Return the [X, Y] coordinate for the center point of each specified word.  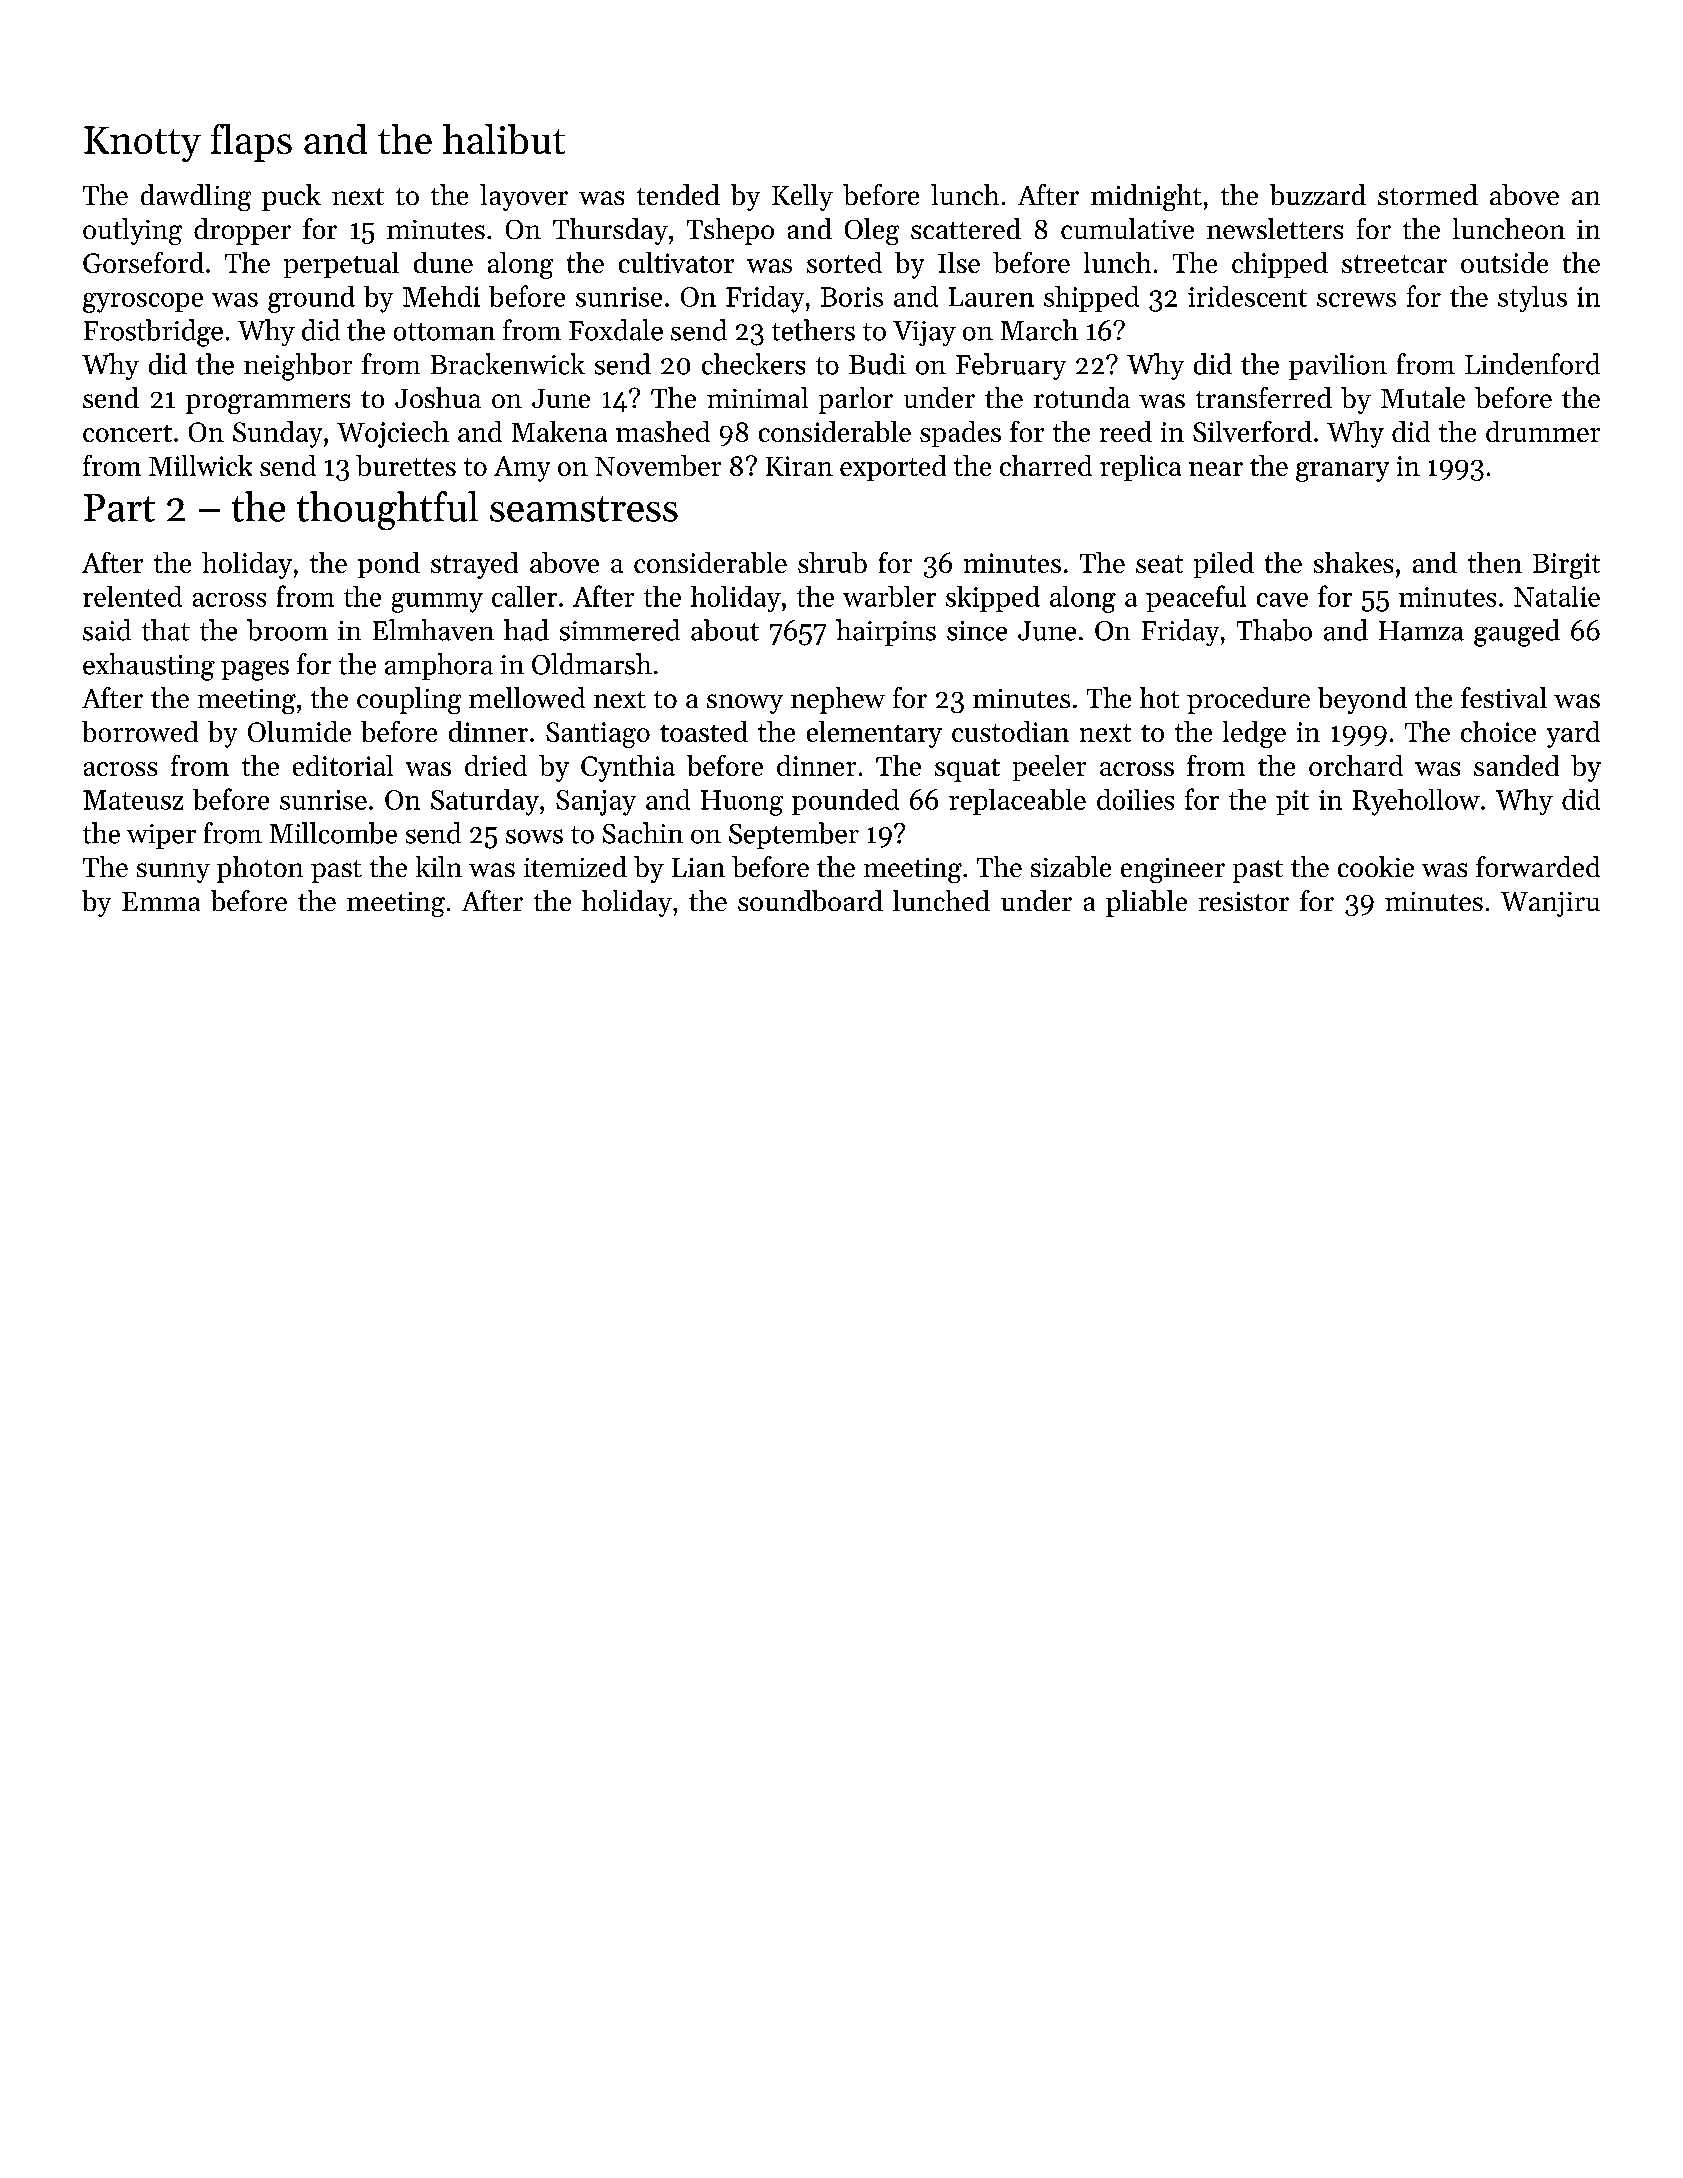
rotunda [1082, 397]
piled [1224, 565]
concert [127, 433]
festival [1504, 697]
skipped [993, 599]
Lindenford [1532, 364]
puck [291, 197]
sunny [173, 873]
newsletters [1275, 228]
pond [389, 565]
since [977, 631]
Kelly [802, 197]
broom [287, 630]
